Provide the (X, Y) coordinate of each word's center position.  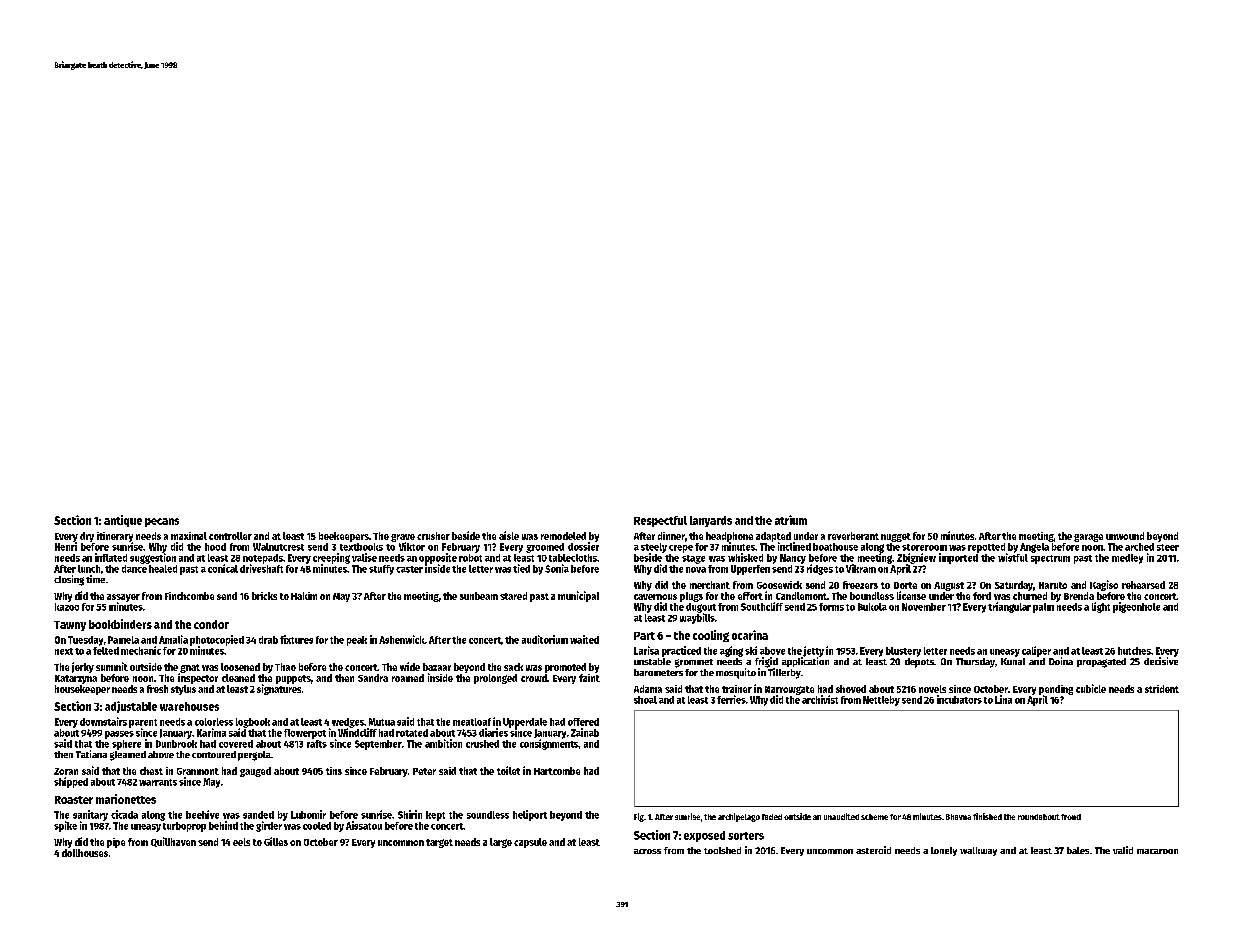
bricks (264, 596)
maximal (189, 536)
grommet (694, 663)
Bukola (872, 607)
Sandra (373, 678)
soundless (488, 815)
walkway (978, 851)
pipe (116, 843)
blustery (903, 652)
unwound (1125, 536)
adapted (773, 537)
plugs (691, 597)
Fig (639, 817)
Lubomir (308, 814)
